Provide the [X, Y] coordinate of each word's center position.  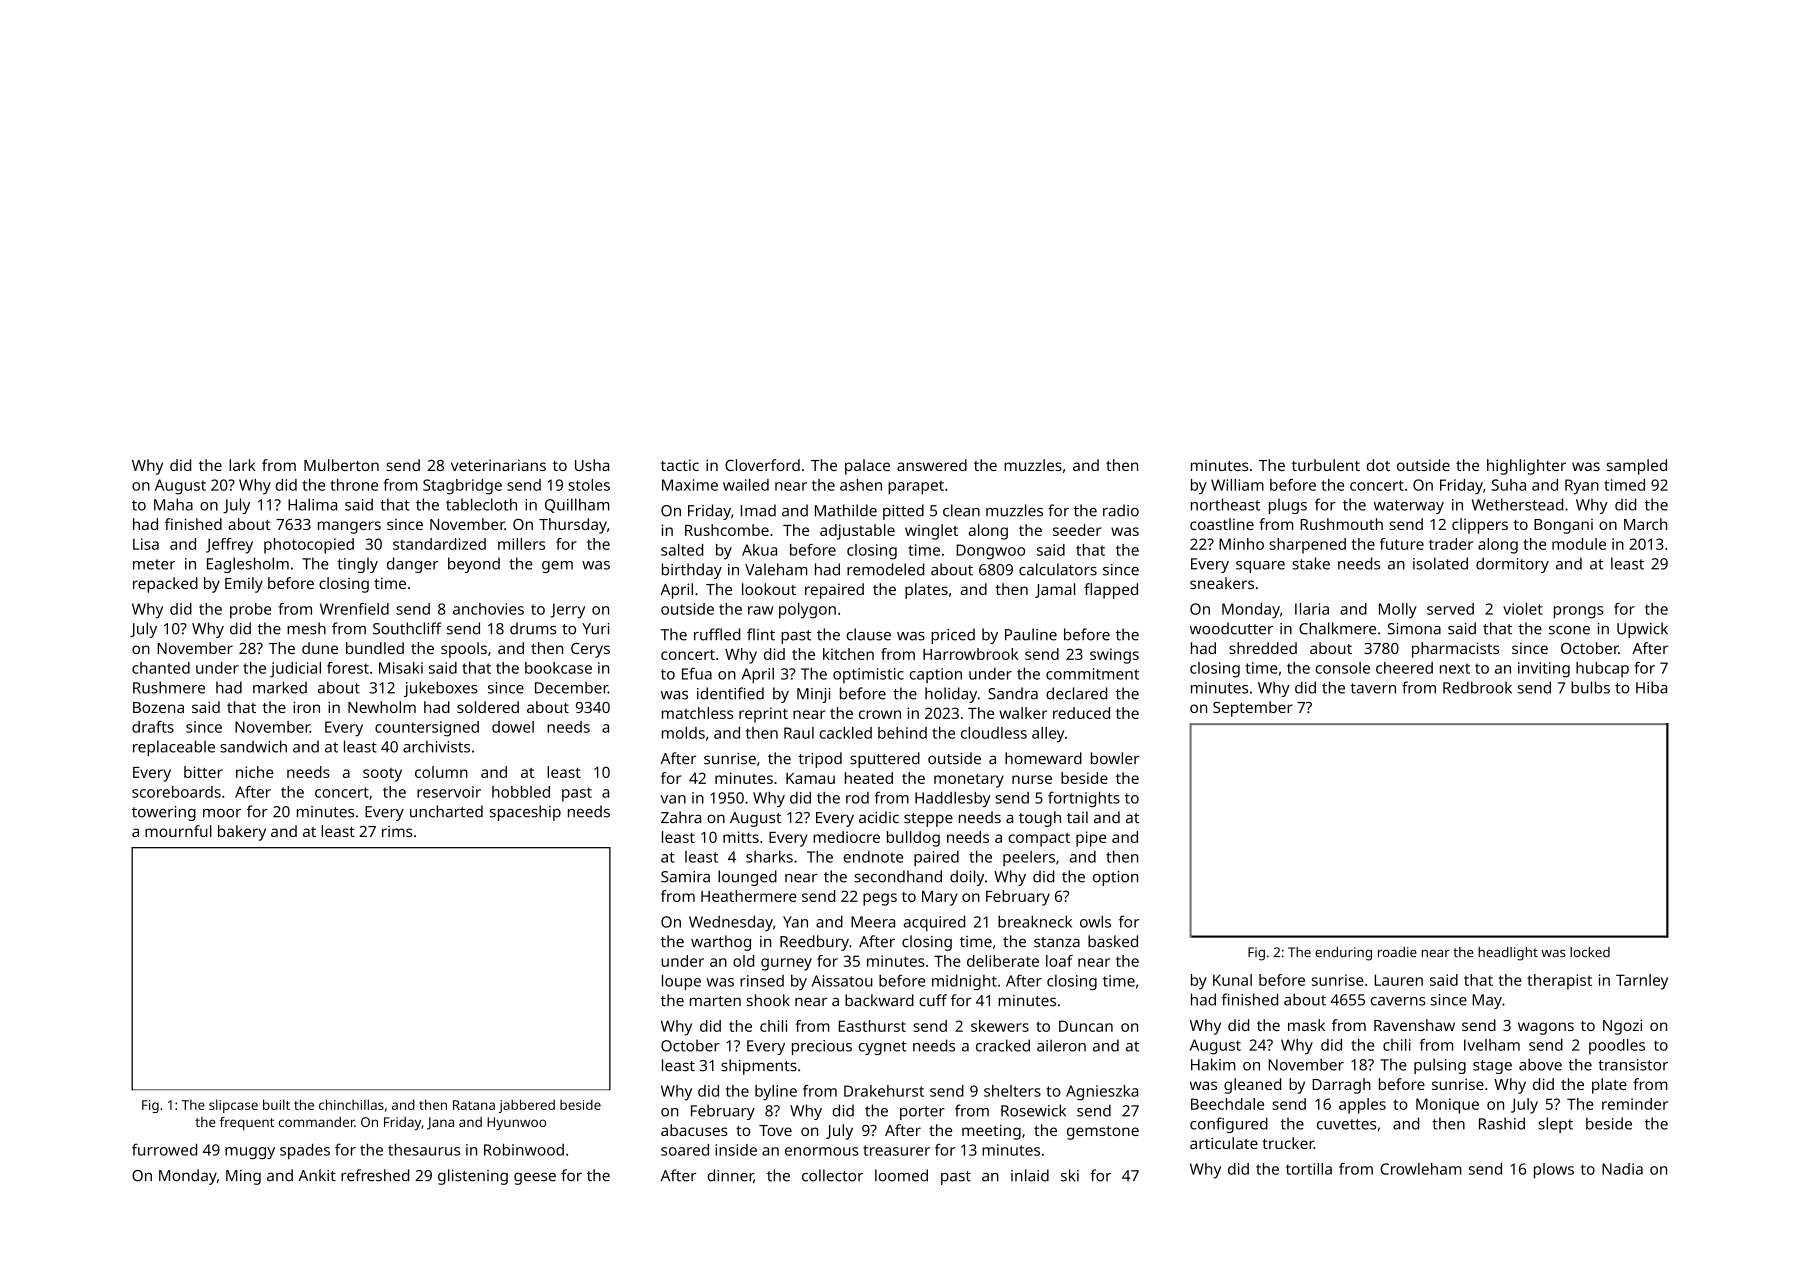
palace [867, 467]
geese [535, 1178]
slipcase [233, 1106]
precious [822, 1047]
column [441, 772]
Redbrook [1477, 687]
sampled [1637, 467]
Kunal [1232, 980]
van [673, 799]
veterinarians [498, 465]
